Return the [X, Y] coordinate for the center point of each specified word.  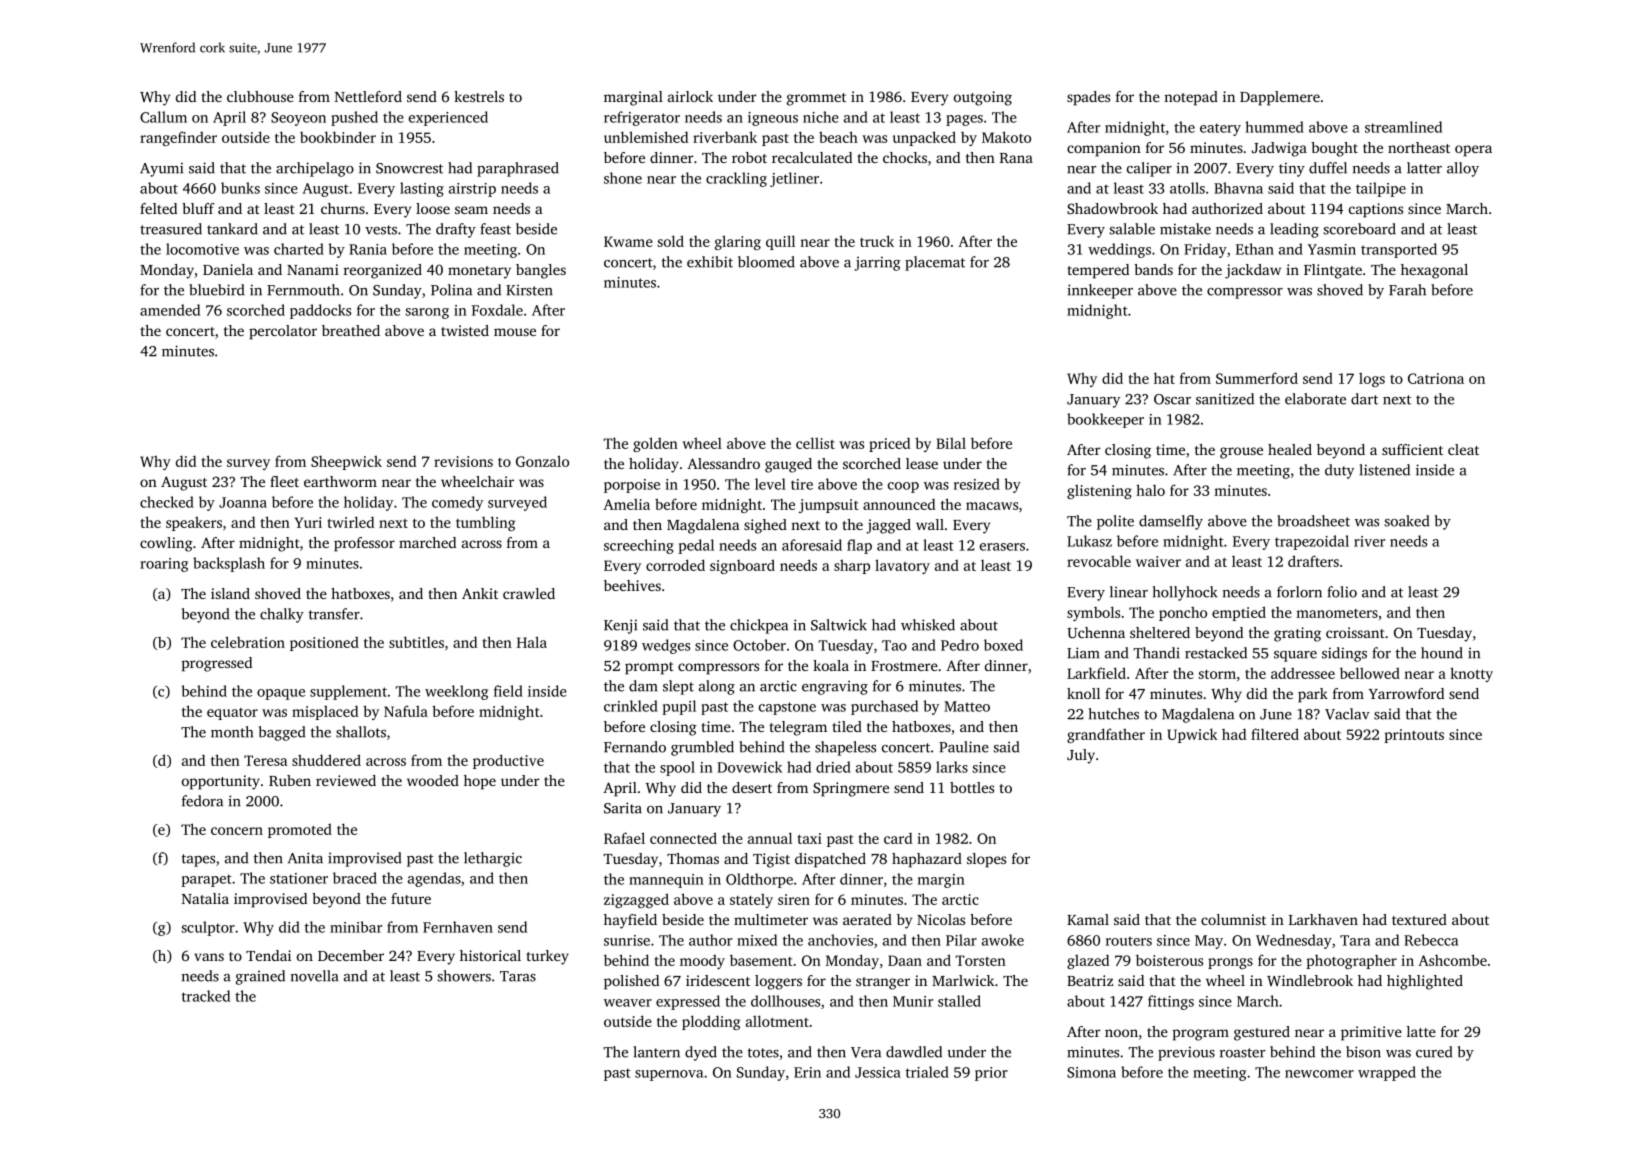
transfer [334, 614]
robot [749, 157]
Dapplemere [1280, 98]
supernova [669, 1075]
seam [471, 210]
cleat [1463, 449]
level [770, 484]
